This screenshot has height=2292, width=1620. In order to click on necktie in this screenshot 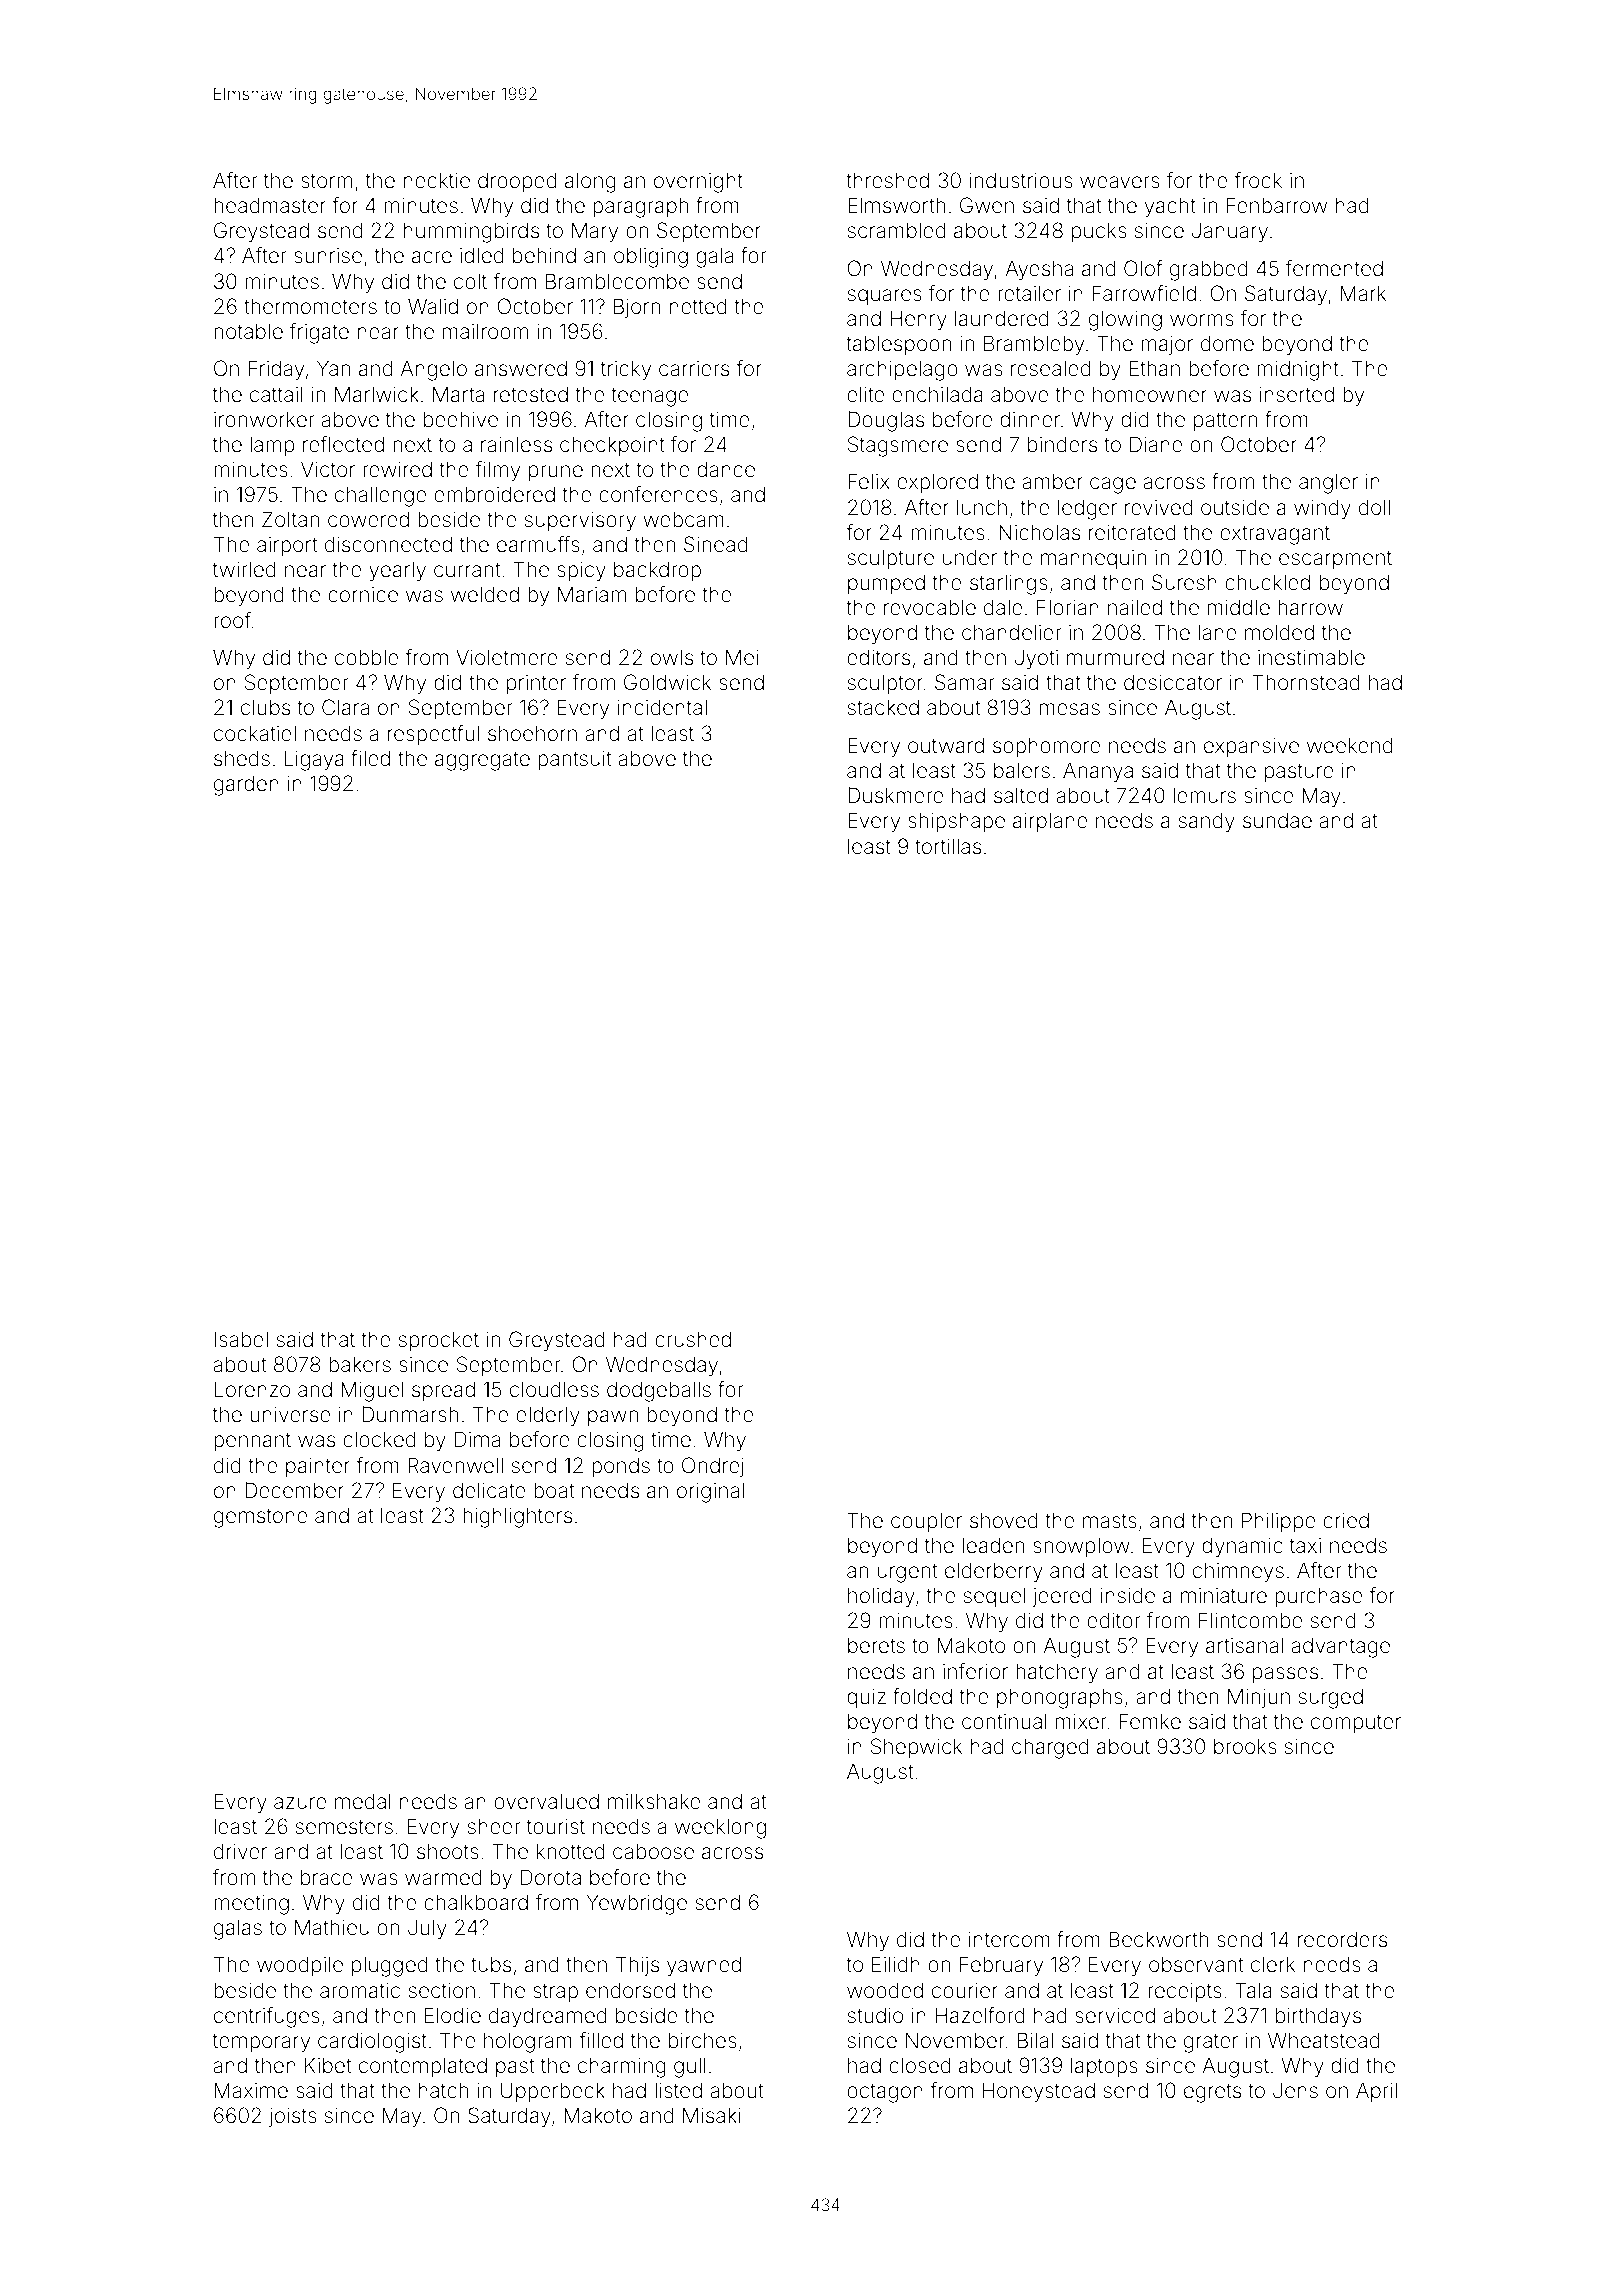, I will do `click(437, 180)`.
